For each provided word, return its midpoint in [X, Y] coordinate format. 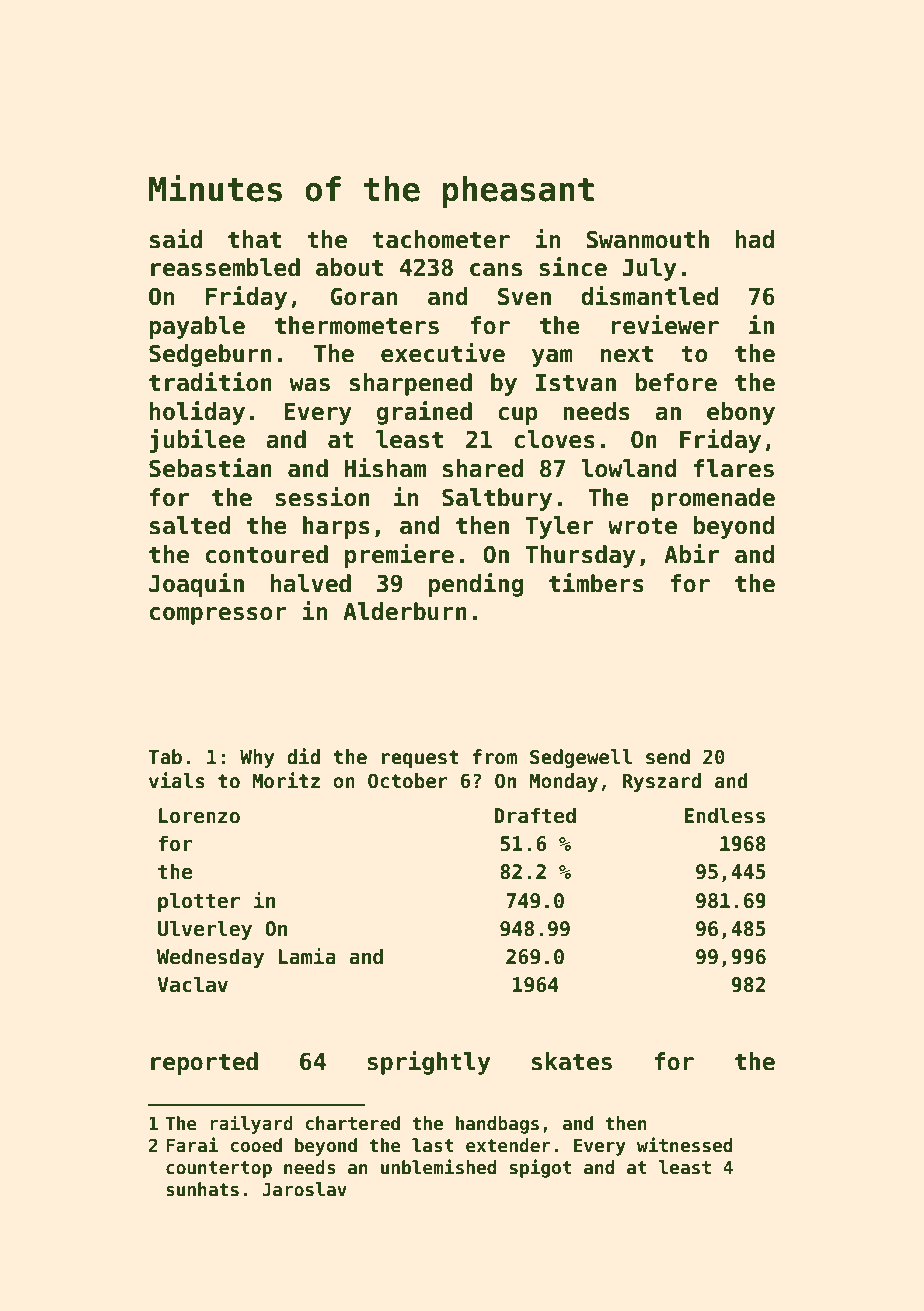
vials [177, 780]
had [755, 239]
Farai [192, 1145]
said [176, 239]
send [668, 757]
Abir [691, 554]
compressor [218, 616]
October [408, 781]
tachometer [441, 239]
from [495, 757]
